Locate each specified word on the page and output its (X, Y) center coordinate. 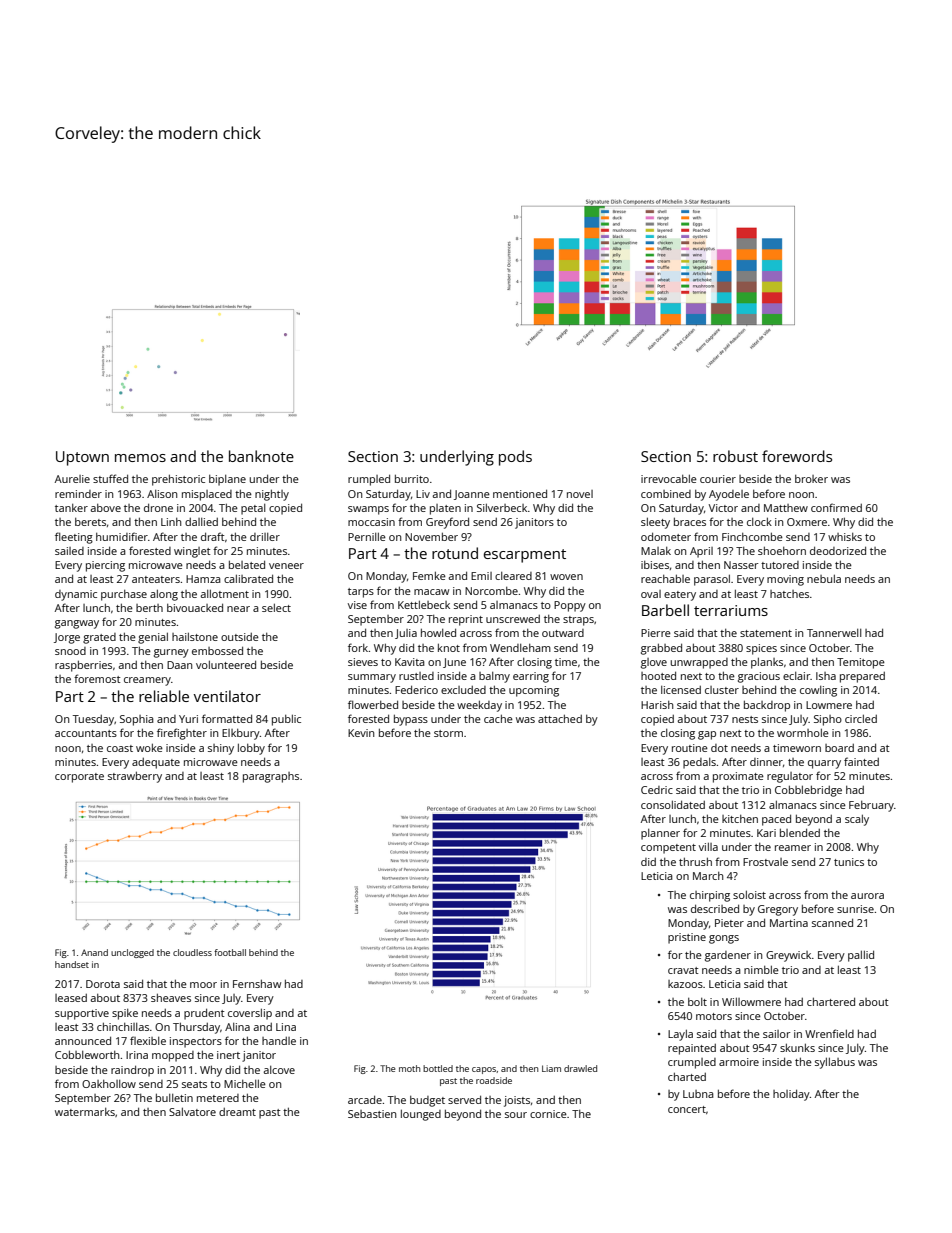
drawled (580, 1068)
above (106, 508)
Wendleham (520, 648)
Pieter (729, 923)
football (230, 952)
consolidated (673, 804)
